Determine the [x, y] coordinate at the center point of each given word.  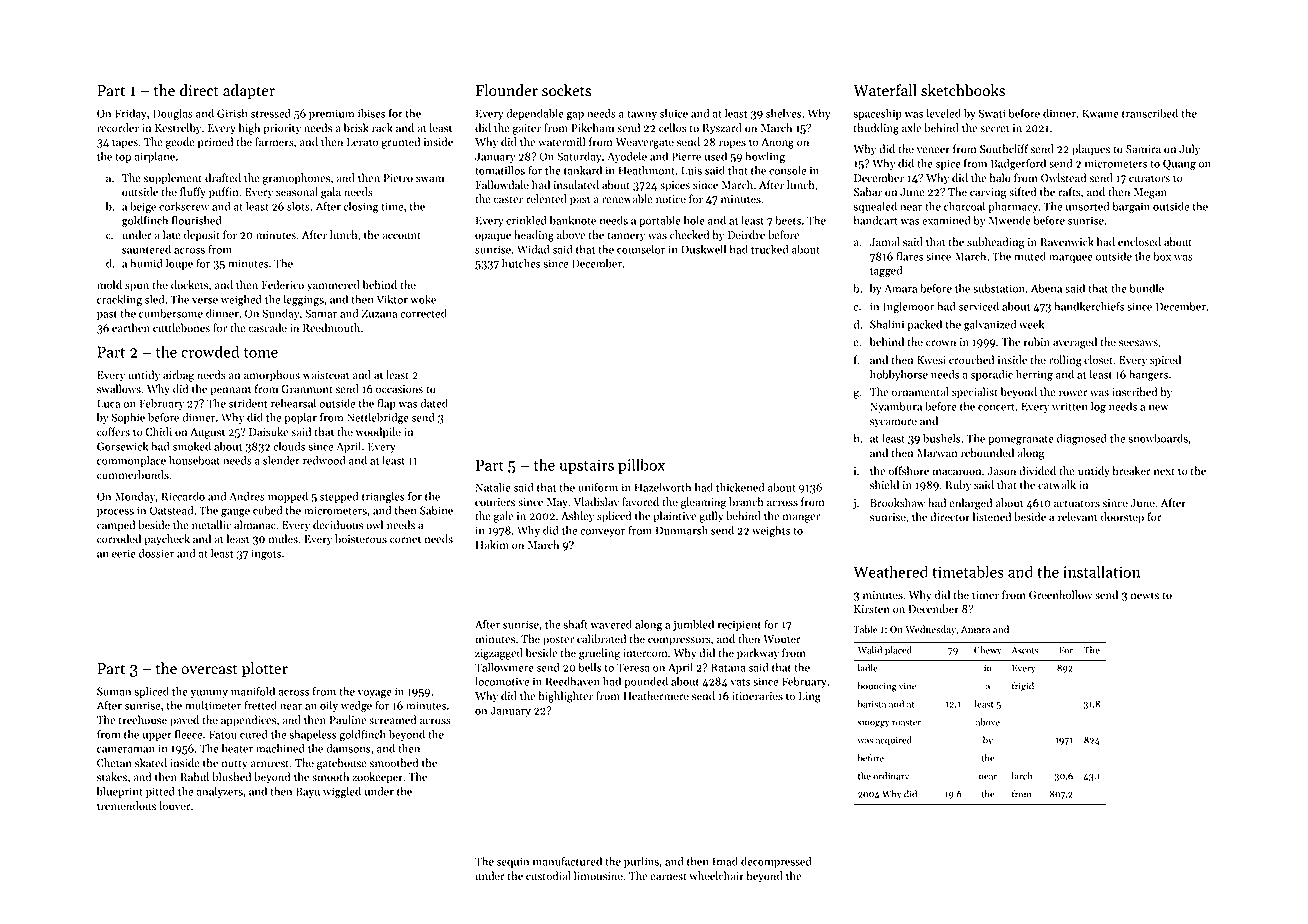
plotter [265, 670]
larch [1022, 776]
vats [740, 682]
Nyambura [896, 407]
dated [434, 403]
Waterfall [885, 90]
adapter [249, 92]
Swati [992, 113]
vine [907, 686]
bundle [1147, 288]
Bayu [308, 792]
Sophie [128, 418]
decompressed [776, 862]
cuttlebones [181, 328]
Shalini [887, 324]
